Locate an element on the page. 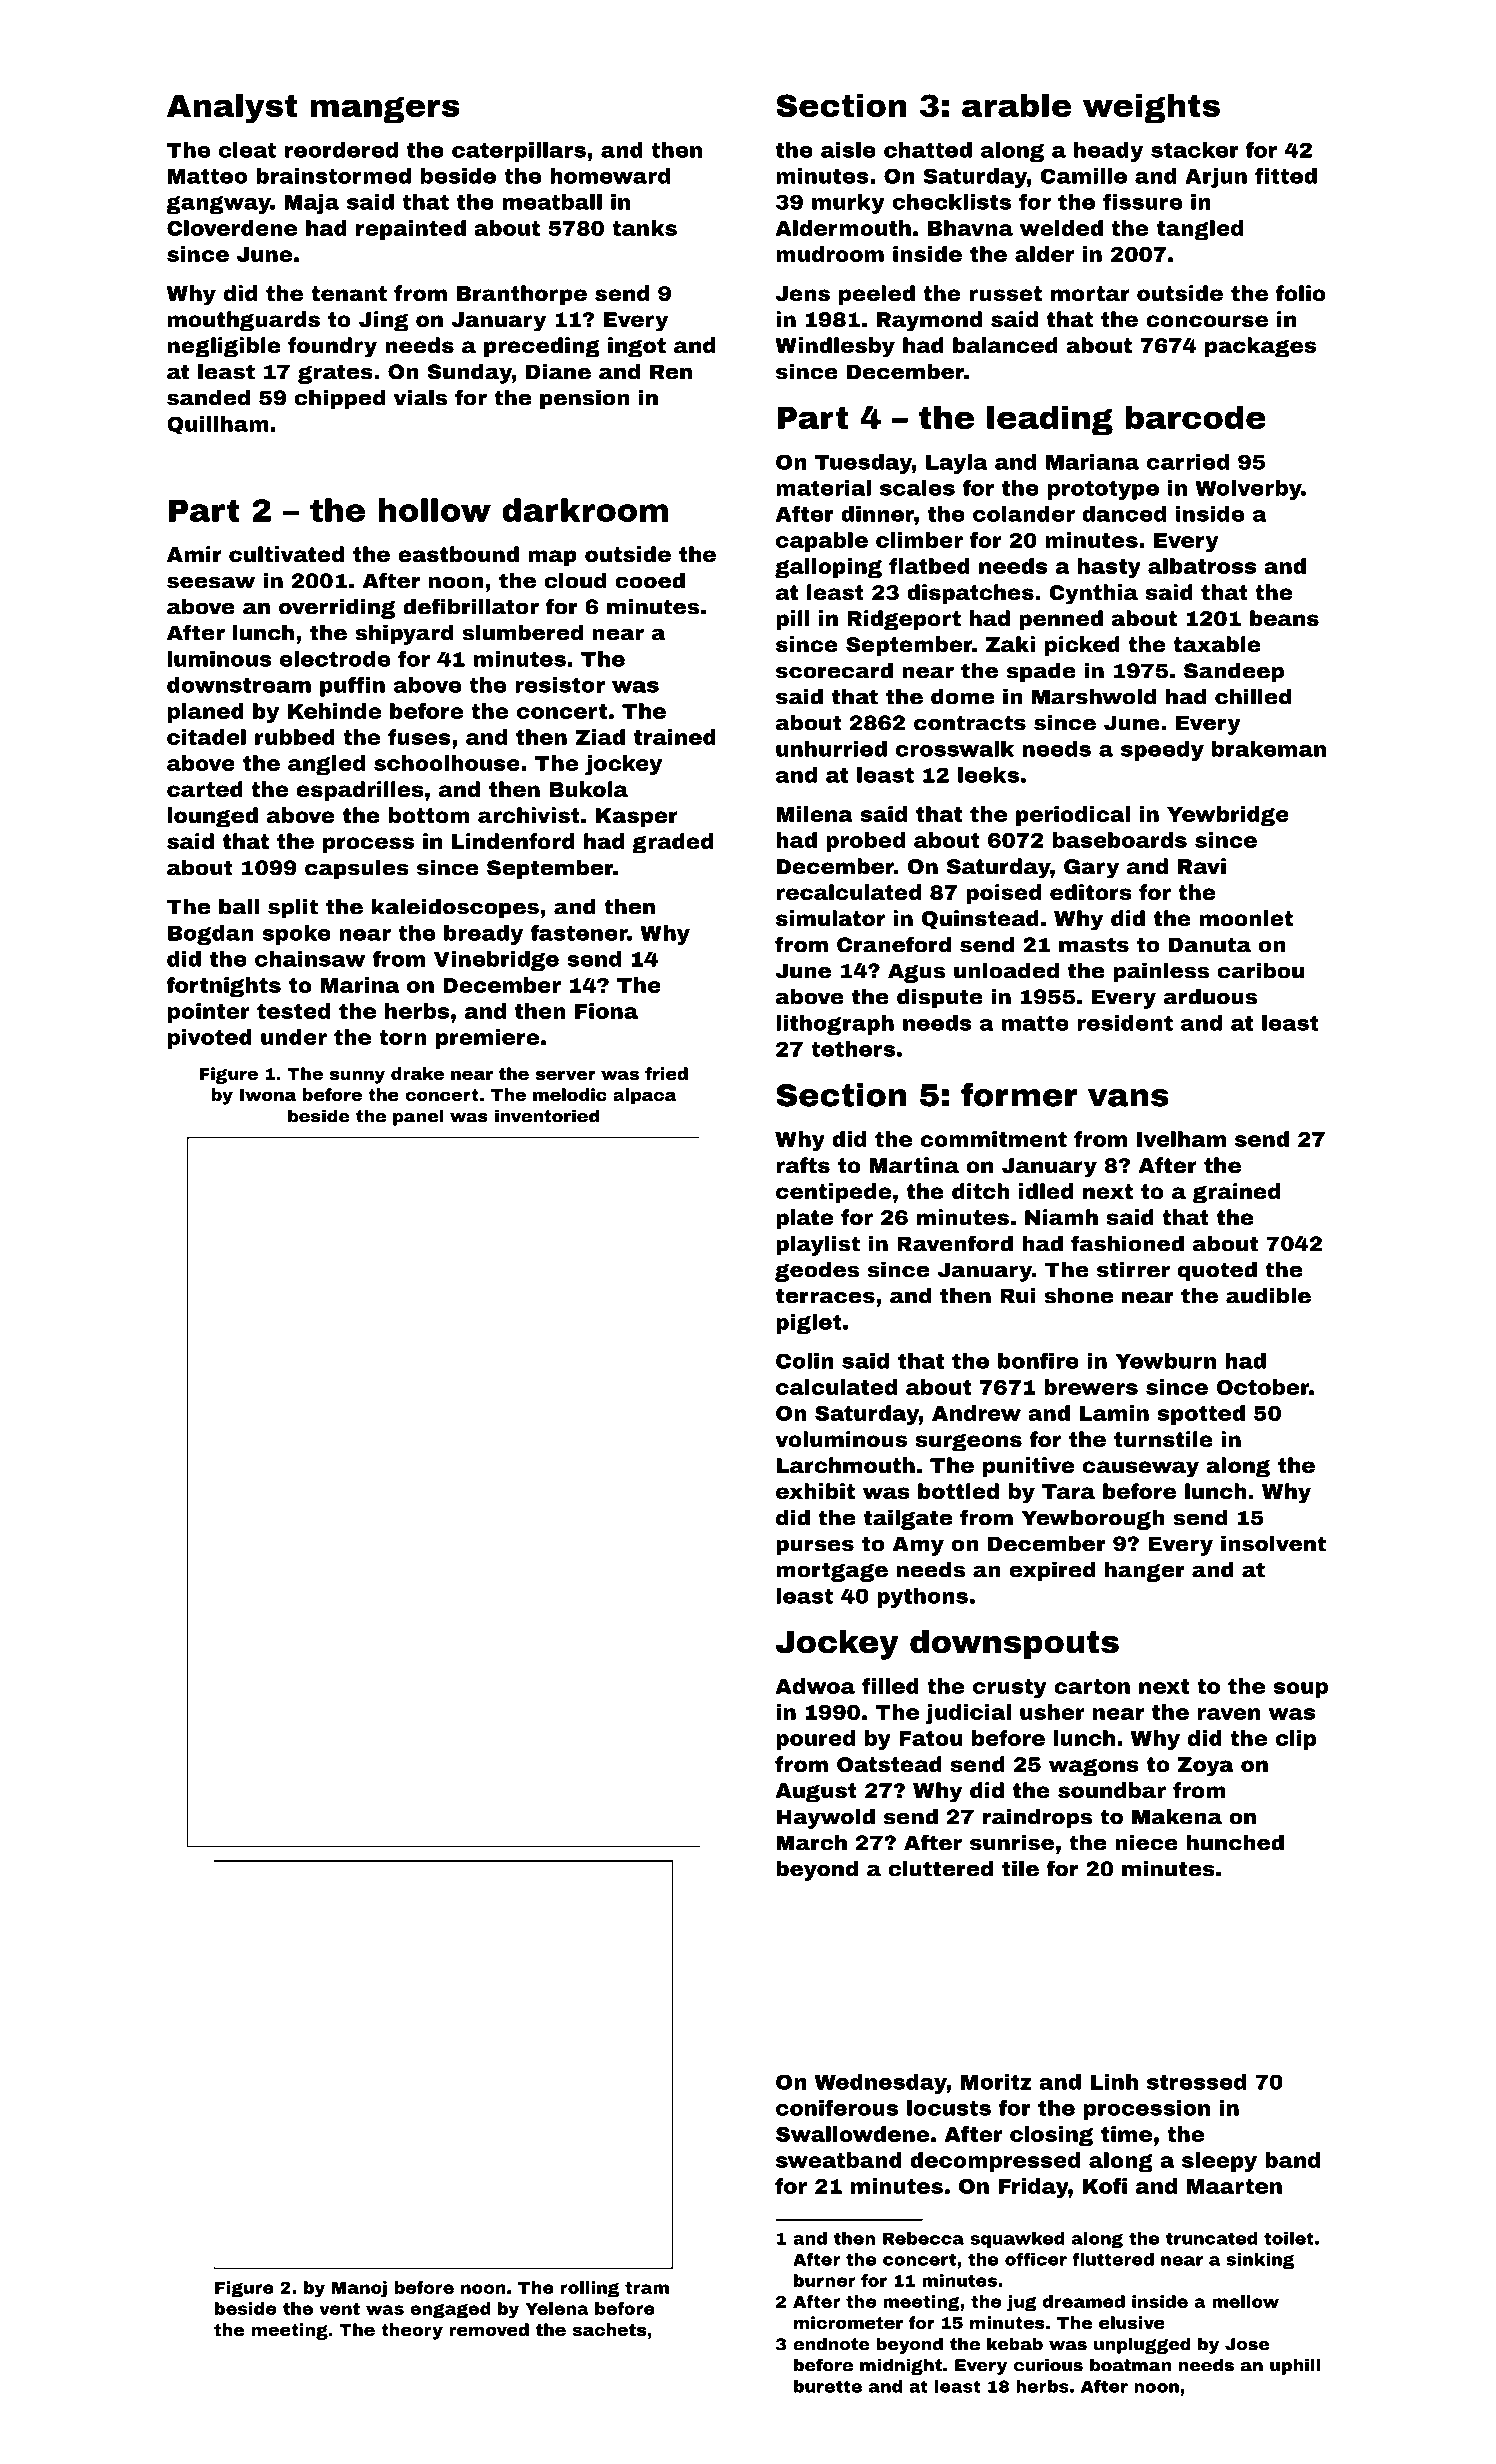 Image resolution: width=1496 pixels, height=2464 pixels. Iwona is located at coordinates (268, 1095).
